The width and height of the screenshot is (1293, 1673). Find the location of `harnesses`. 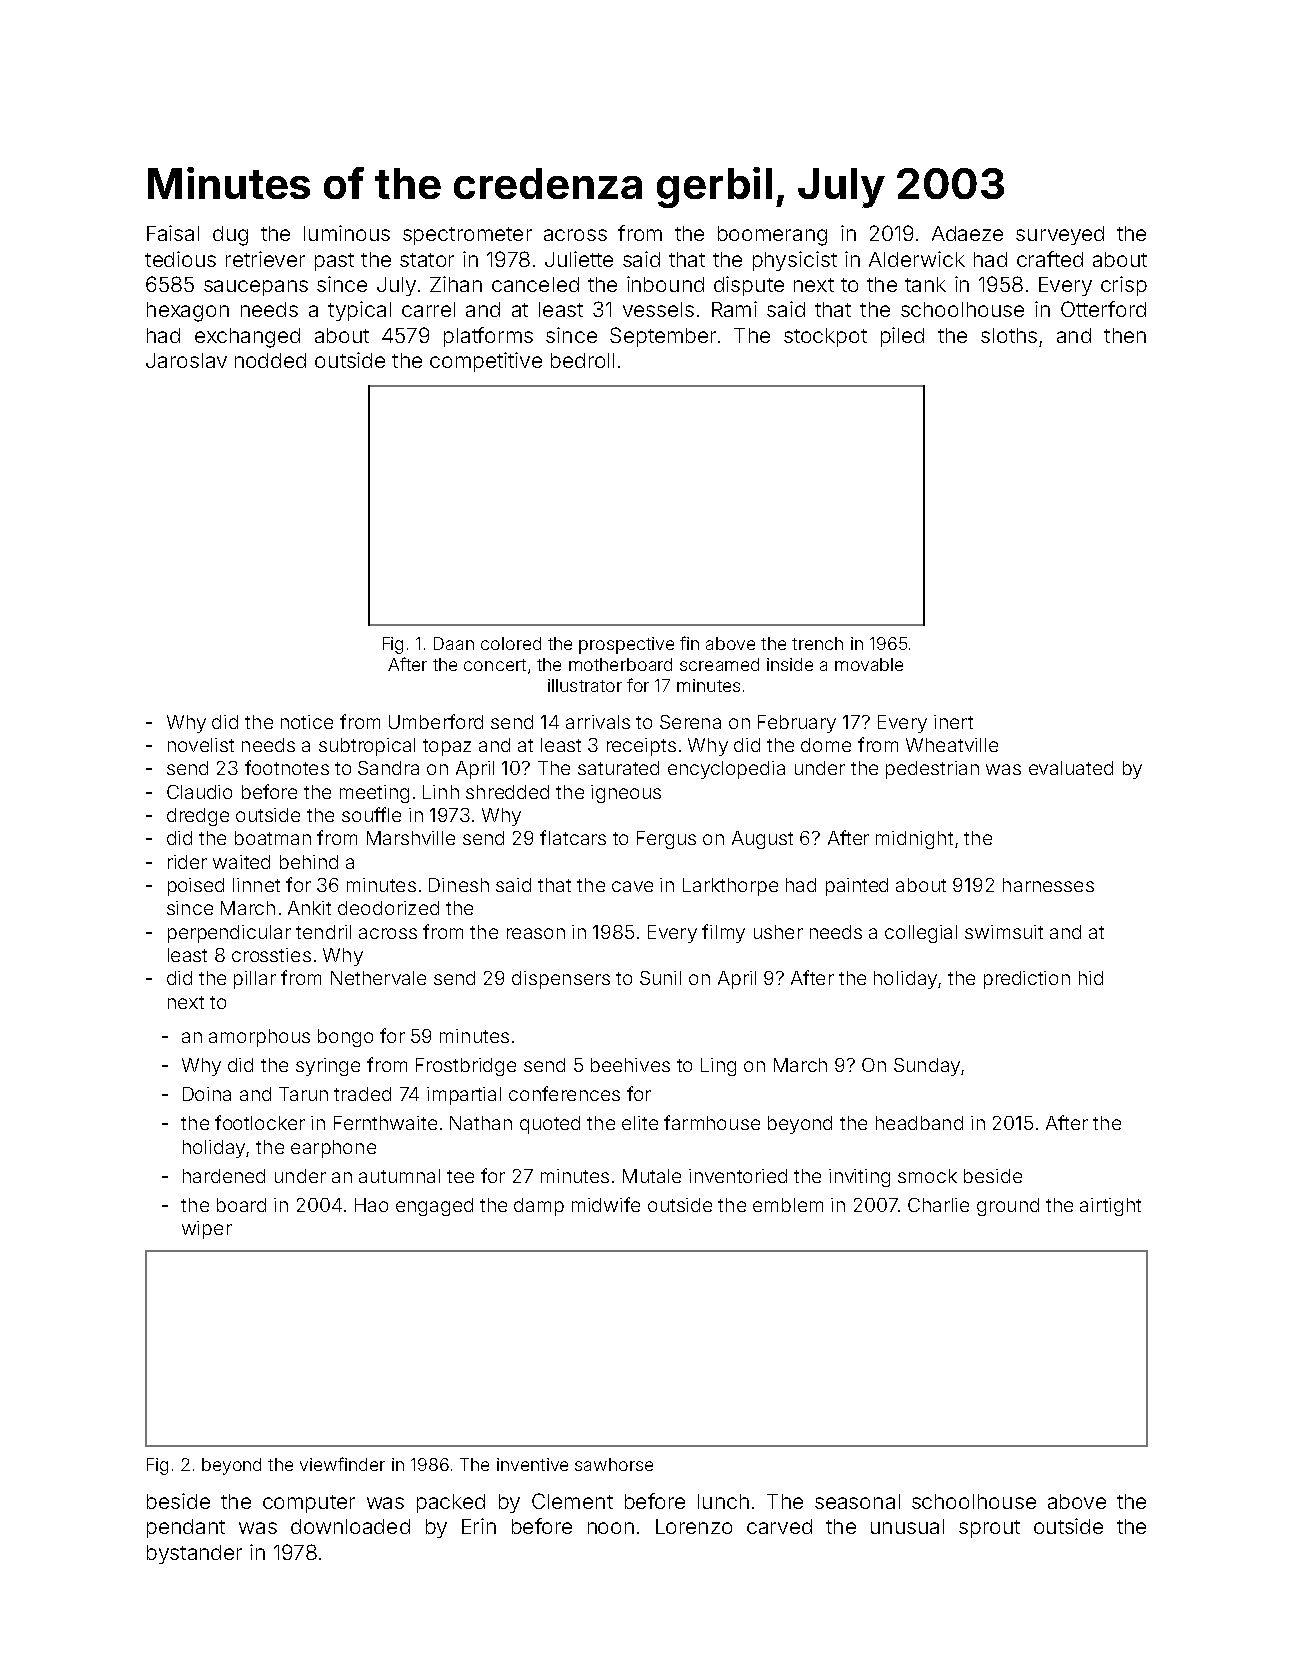

harnesses is located at coordinates (1048, 885).
